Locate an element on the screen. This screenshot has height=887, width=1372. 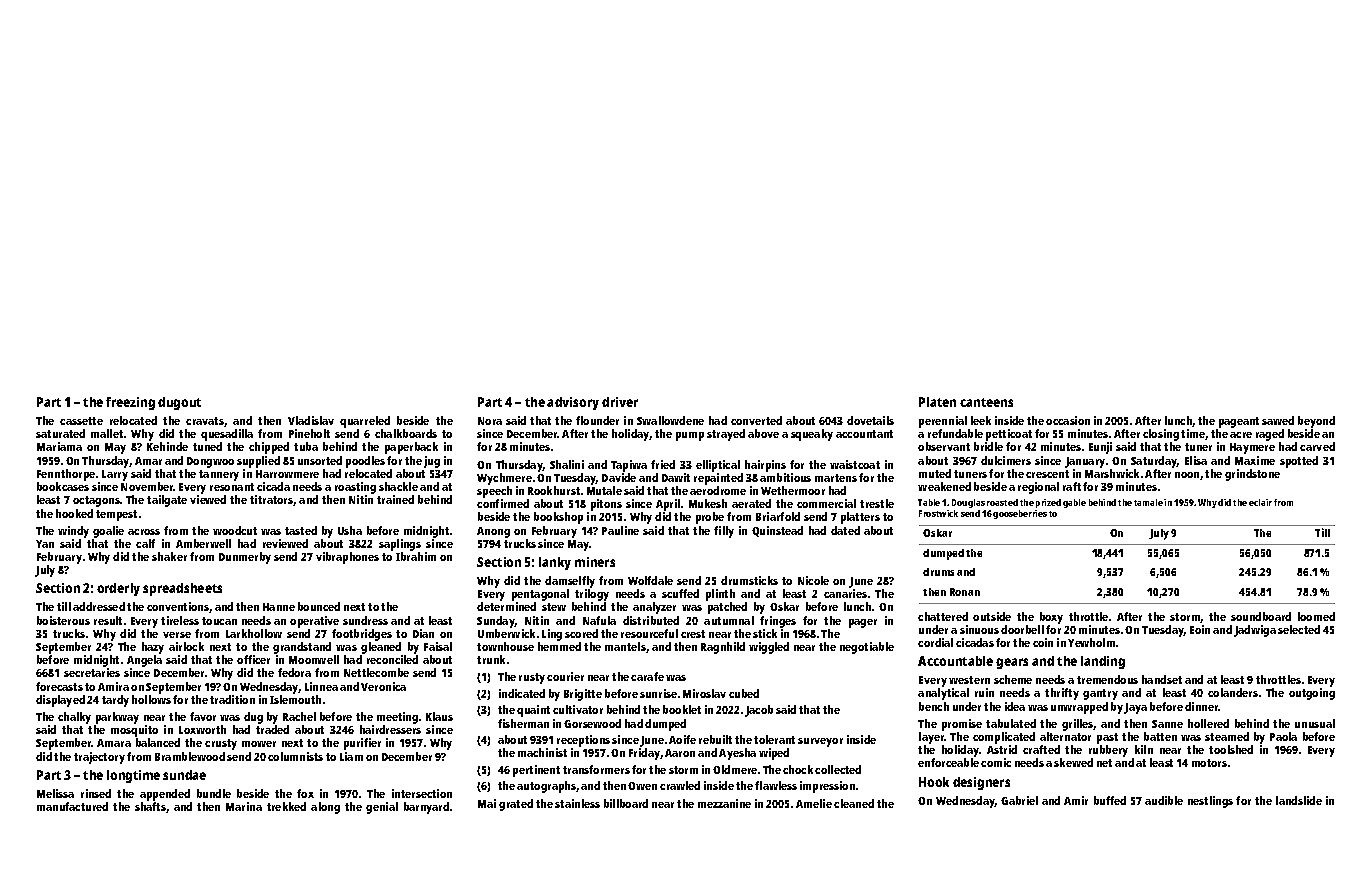
freezing is located at coordinates (130, 403).
